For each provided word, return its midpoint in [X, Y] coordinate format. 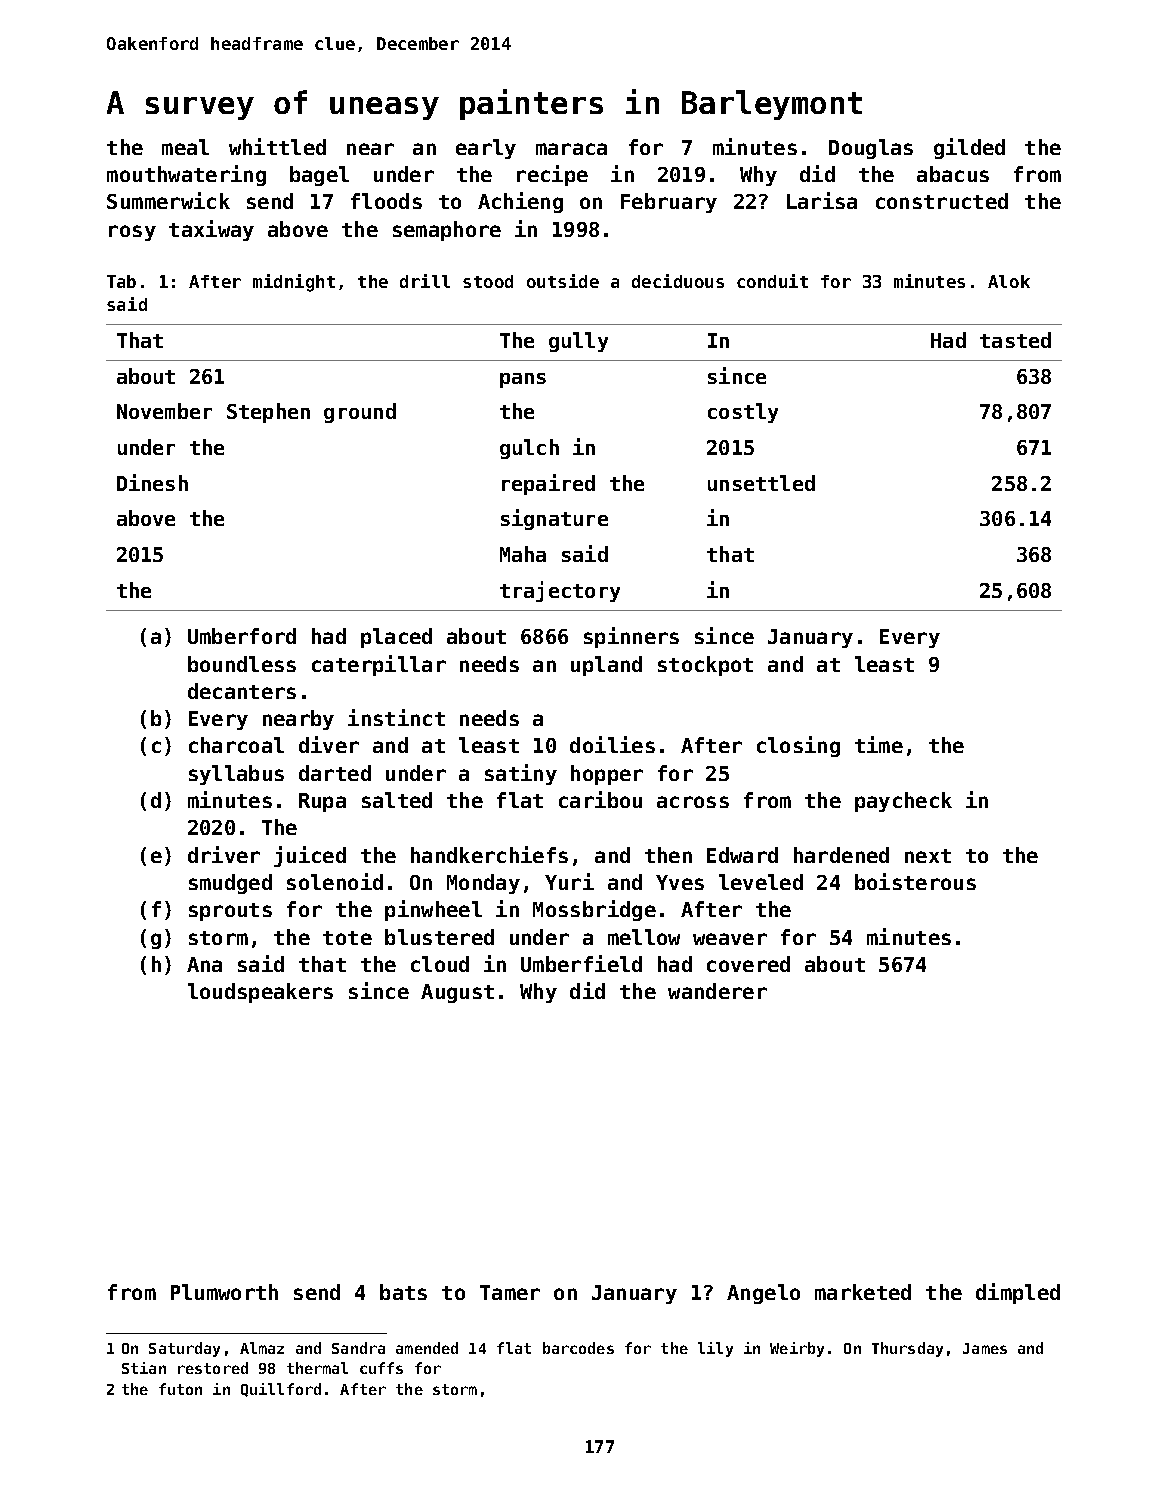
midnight [294, 283]
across [693, 802]
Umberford [242, 636]
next [928, 856]
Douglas [871, 149]
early [486, 149]
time [879, 744]
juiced [310, 856]
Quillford [281, 1390]
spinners [631, 637]
